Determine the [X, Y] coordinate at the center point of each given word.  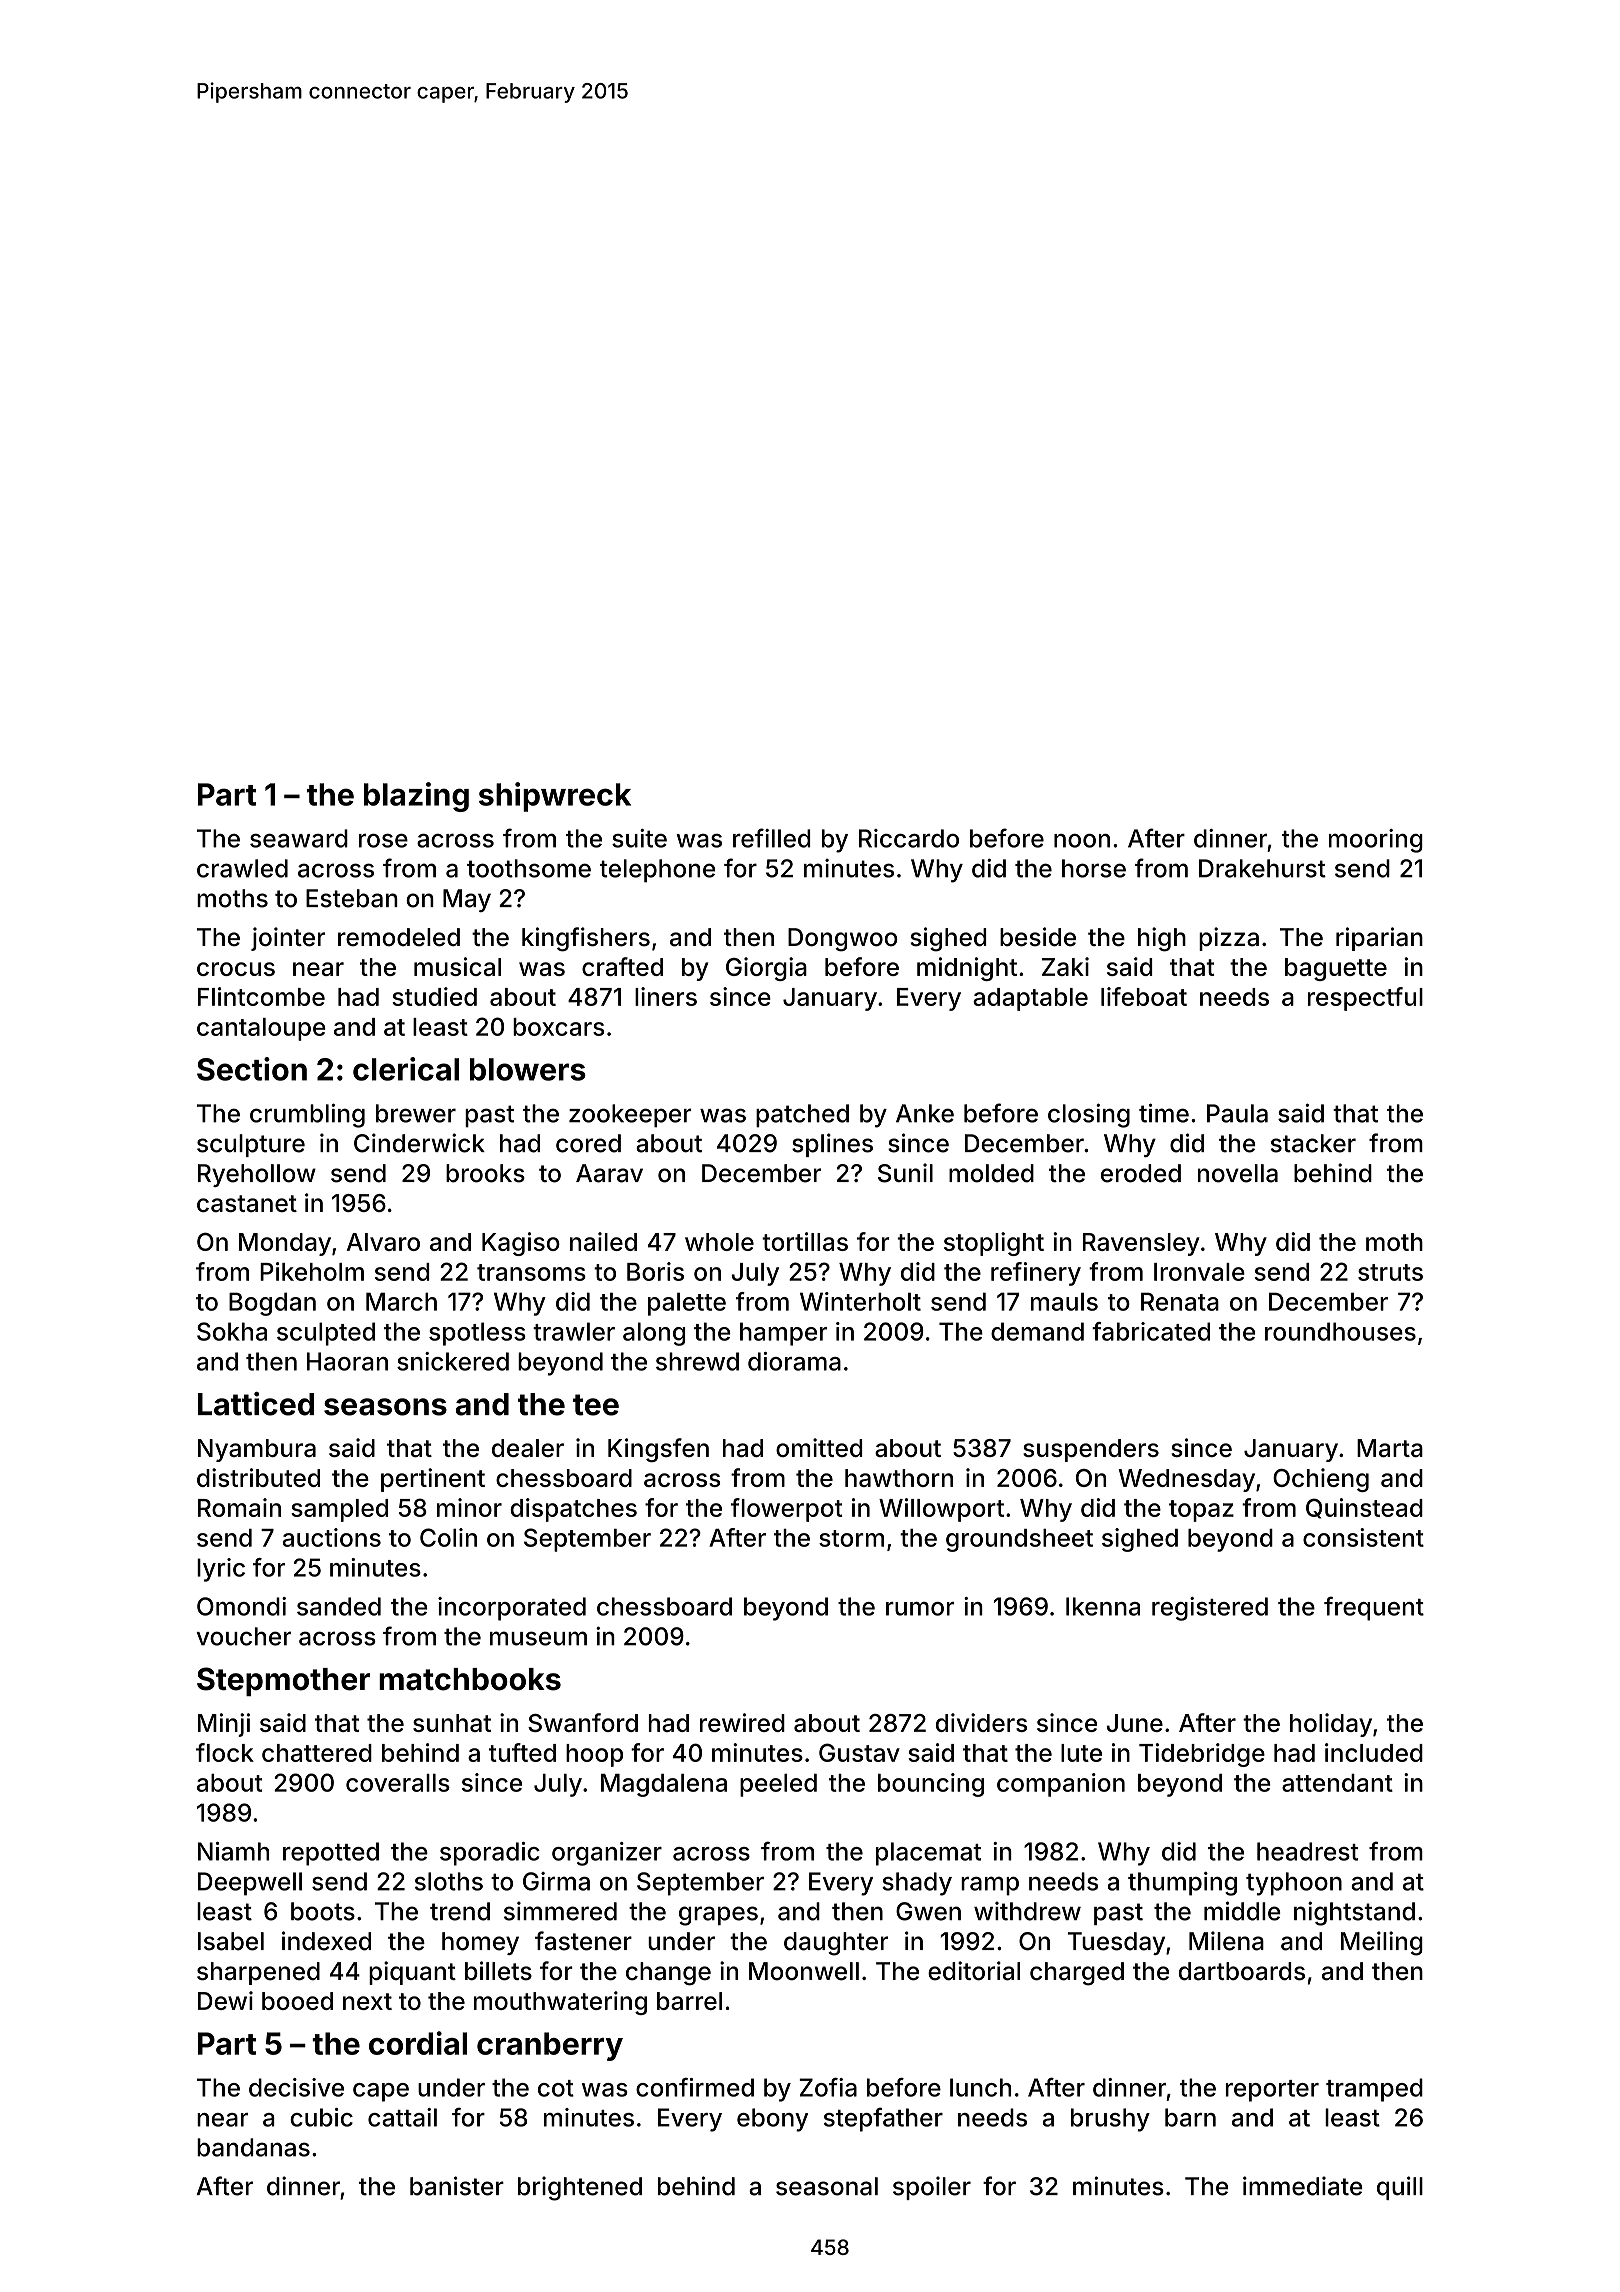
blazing [416, 797]
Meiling [1382, 1943]
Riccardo [909, 838]
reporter [1272, 2091]
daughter [836, 1944]
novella [1238, 1173]
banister [457, 2186]
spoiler [932, 2188]
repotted [331, 1854]
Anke [925, 1113]
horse [1094, 868]
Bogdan [272, 1304]
